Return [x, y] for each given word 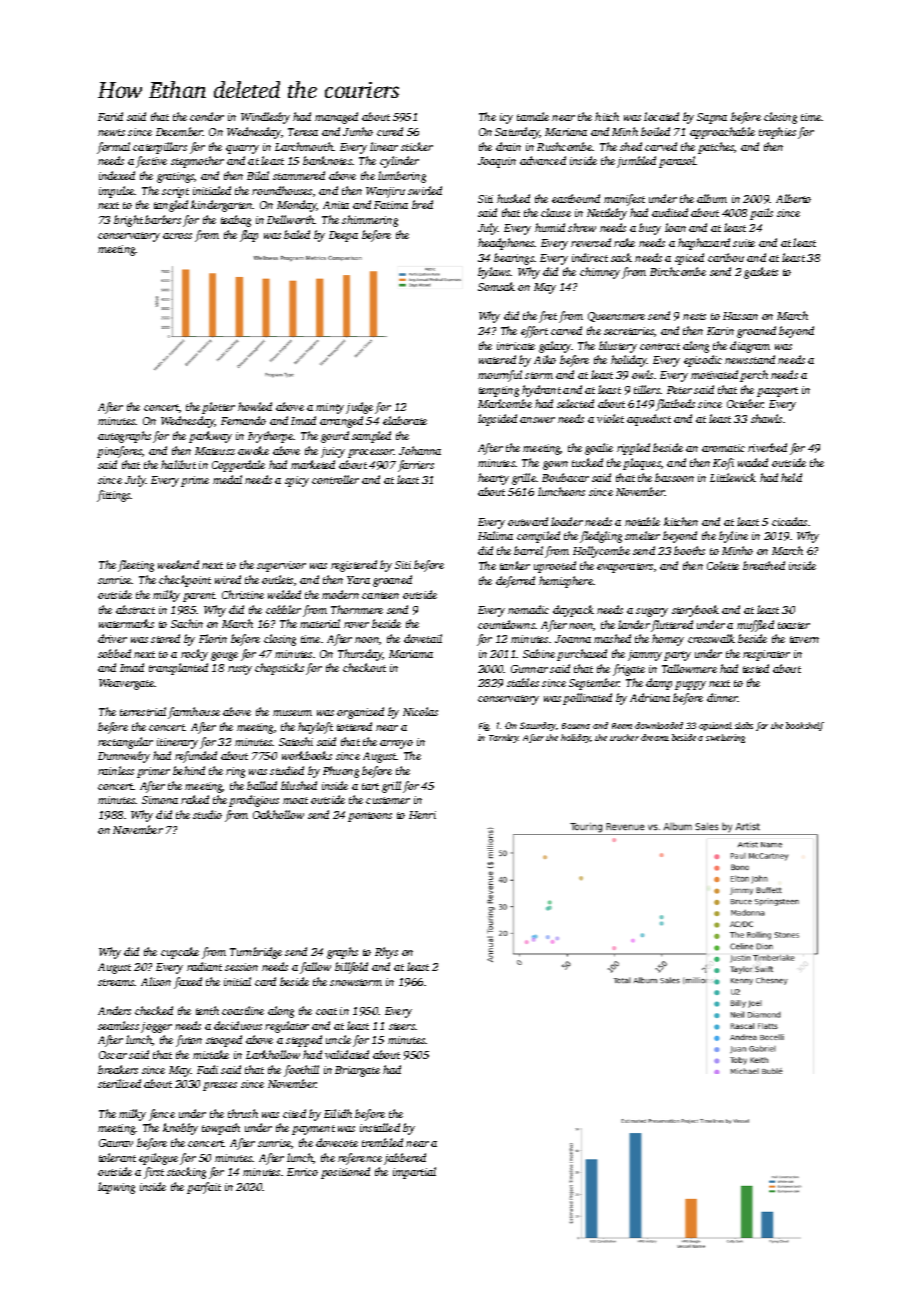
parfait [204, 1188]
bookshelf [805, 726]
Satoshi [296, 741]
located [661, 116]
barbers [163, 219]
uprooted [555, 567]
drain [508, 146]
